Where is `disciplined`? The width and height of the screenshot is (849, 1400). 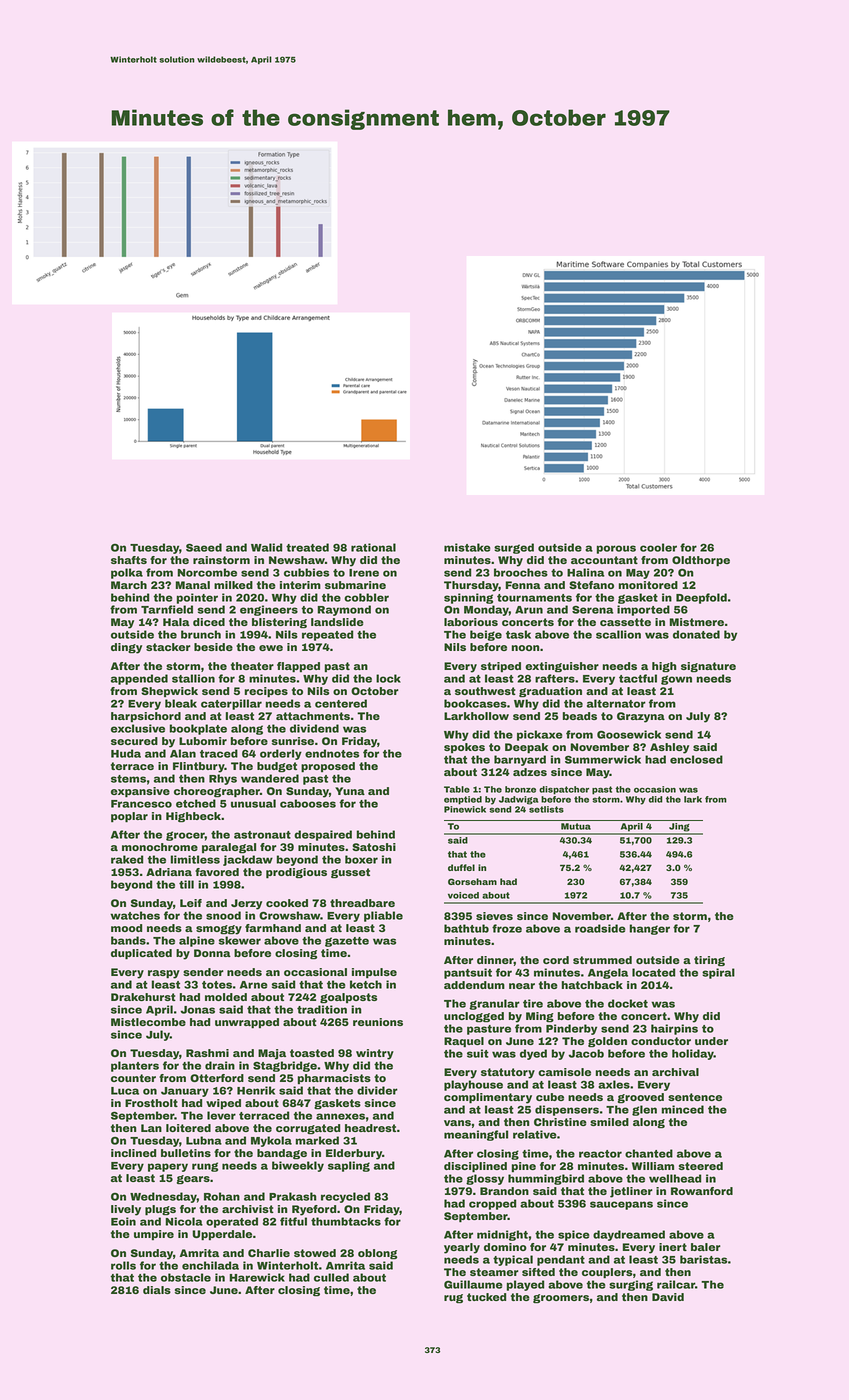 disciplined is located at coordinates (475, 1167).
